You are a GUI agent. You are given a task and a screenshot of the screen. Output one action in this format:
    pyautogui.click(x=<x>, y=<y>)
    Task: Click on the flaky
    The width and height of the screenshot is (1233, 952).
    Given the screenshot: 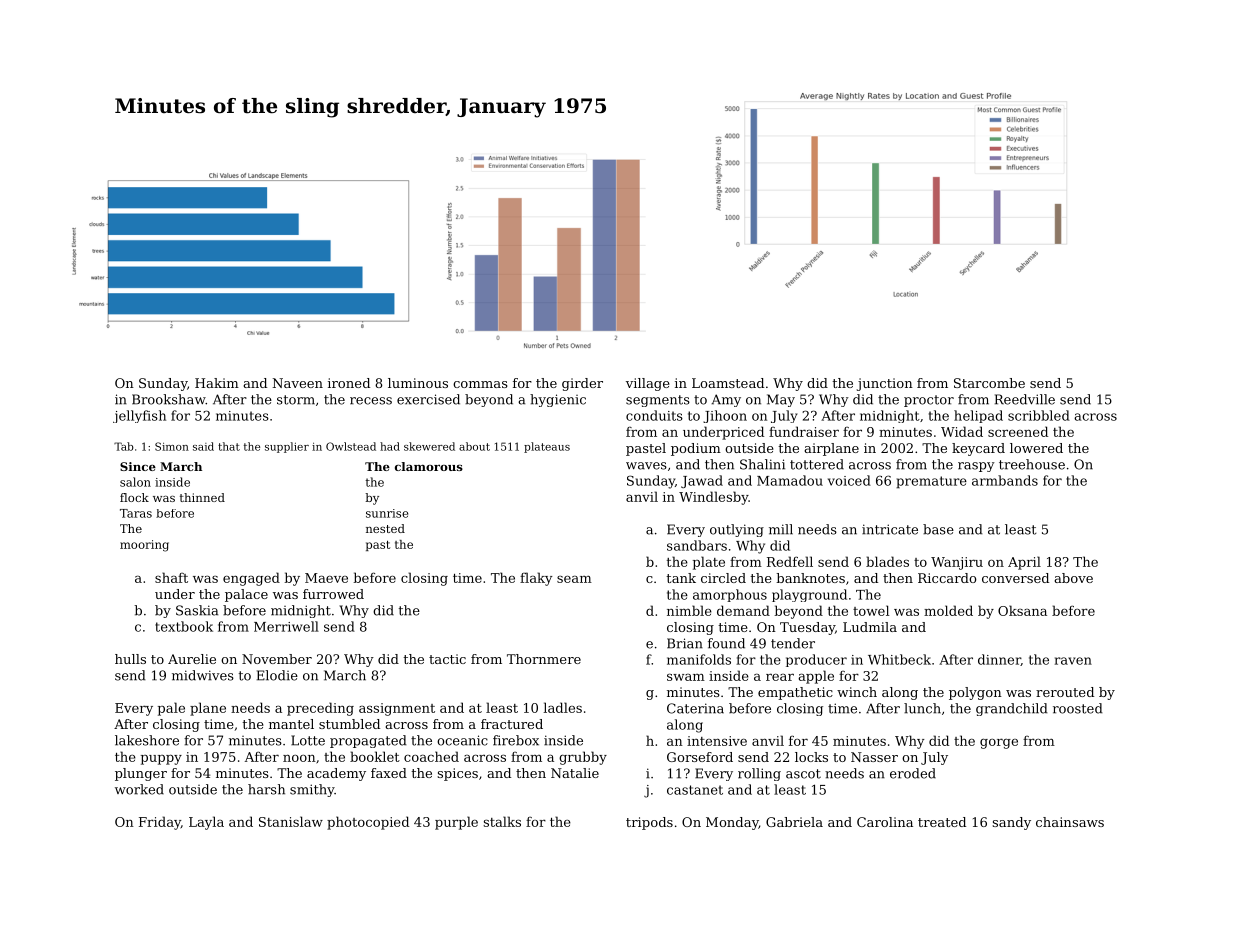 What is the action you would take?
    pyautogui.click(x=536, y=579)
